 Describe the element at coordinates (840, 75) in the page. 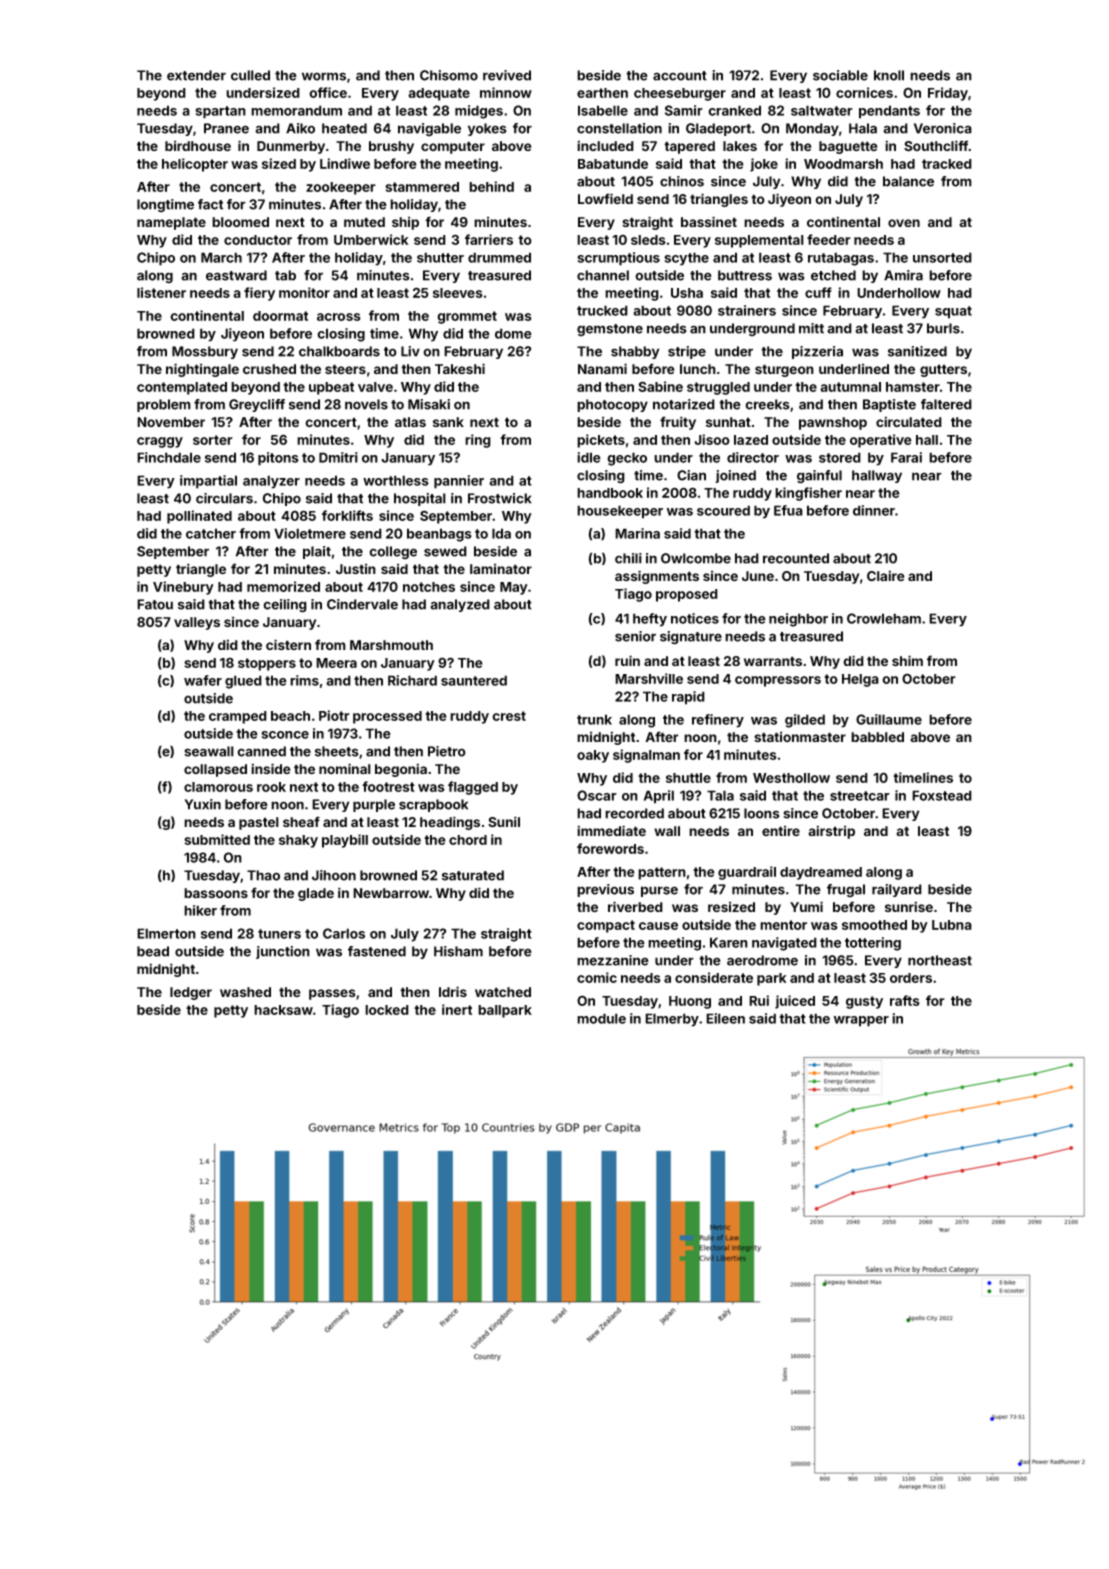

I see `sociable` at that location.
